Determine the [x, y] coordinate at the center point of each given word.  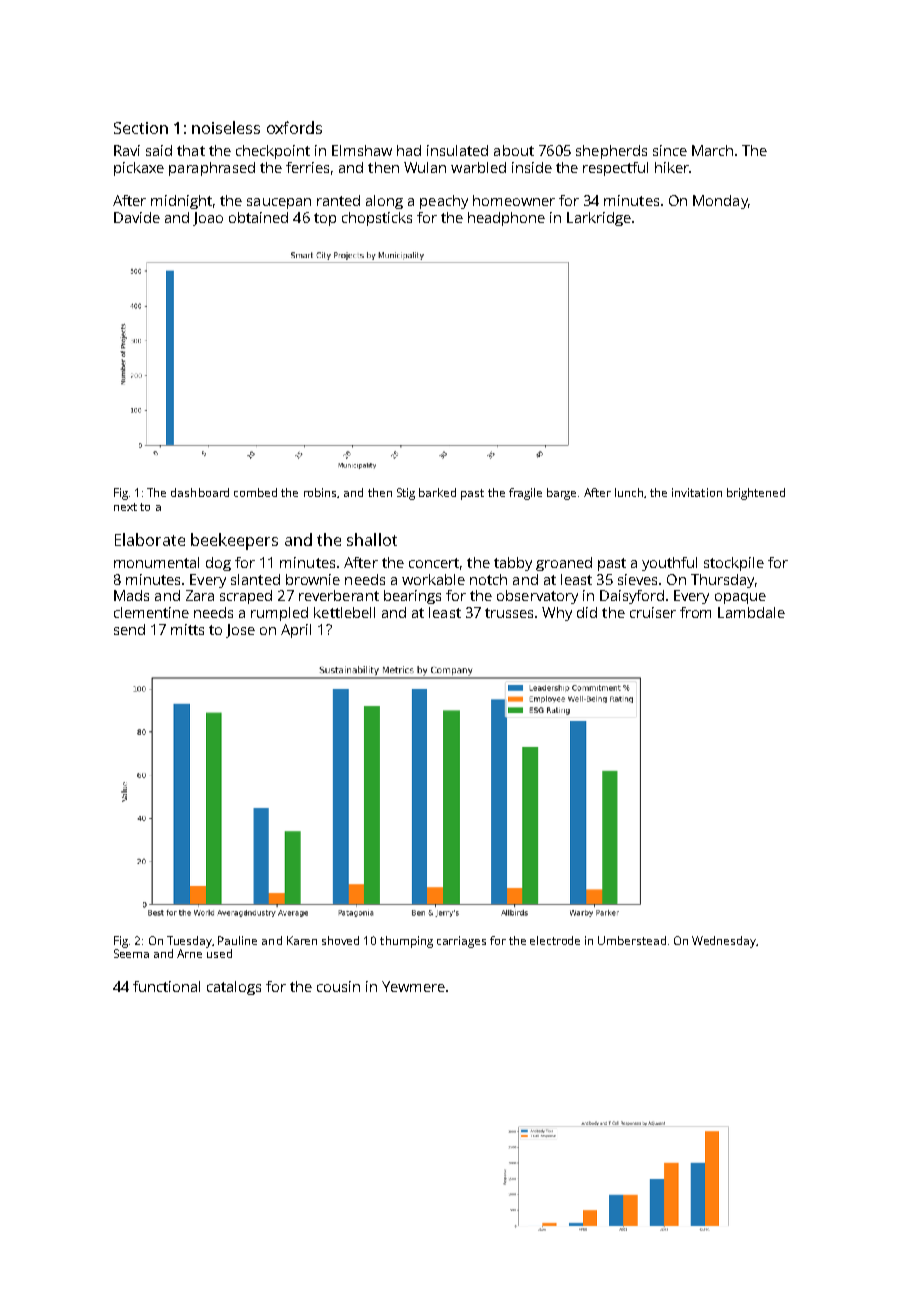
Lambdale [751, 612]
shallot [372, 539]
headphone [506, 219]
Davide [137, 217]
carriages [461, 942]
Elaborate [150, 539]
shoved [340, 940]
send [129, 629]
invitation [697, 492]
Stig [406, 494]
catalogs [234, 988]
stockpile [734, 564]
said [159, 150]
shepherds [611, 152]
